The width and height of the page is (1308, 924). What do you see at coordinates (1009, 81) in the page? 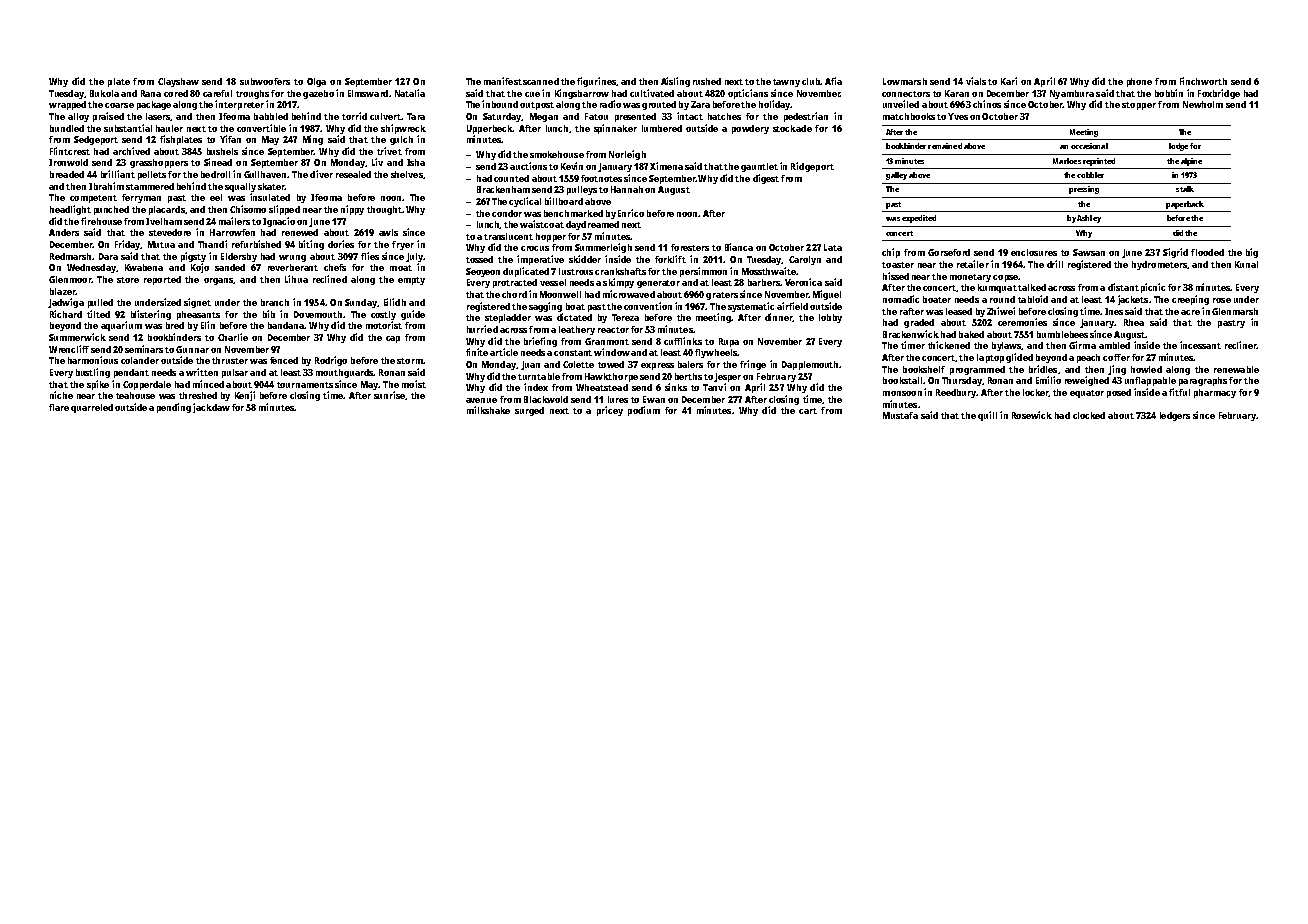
I see `Kari` at bounding box center [1009, 81].
